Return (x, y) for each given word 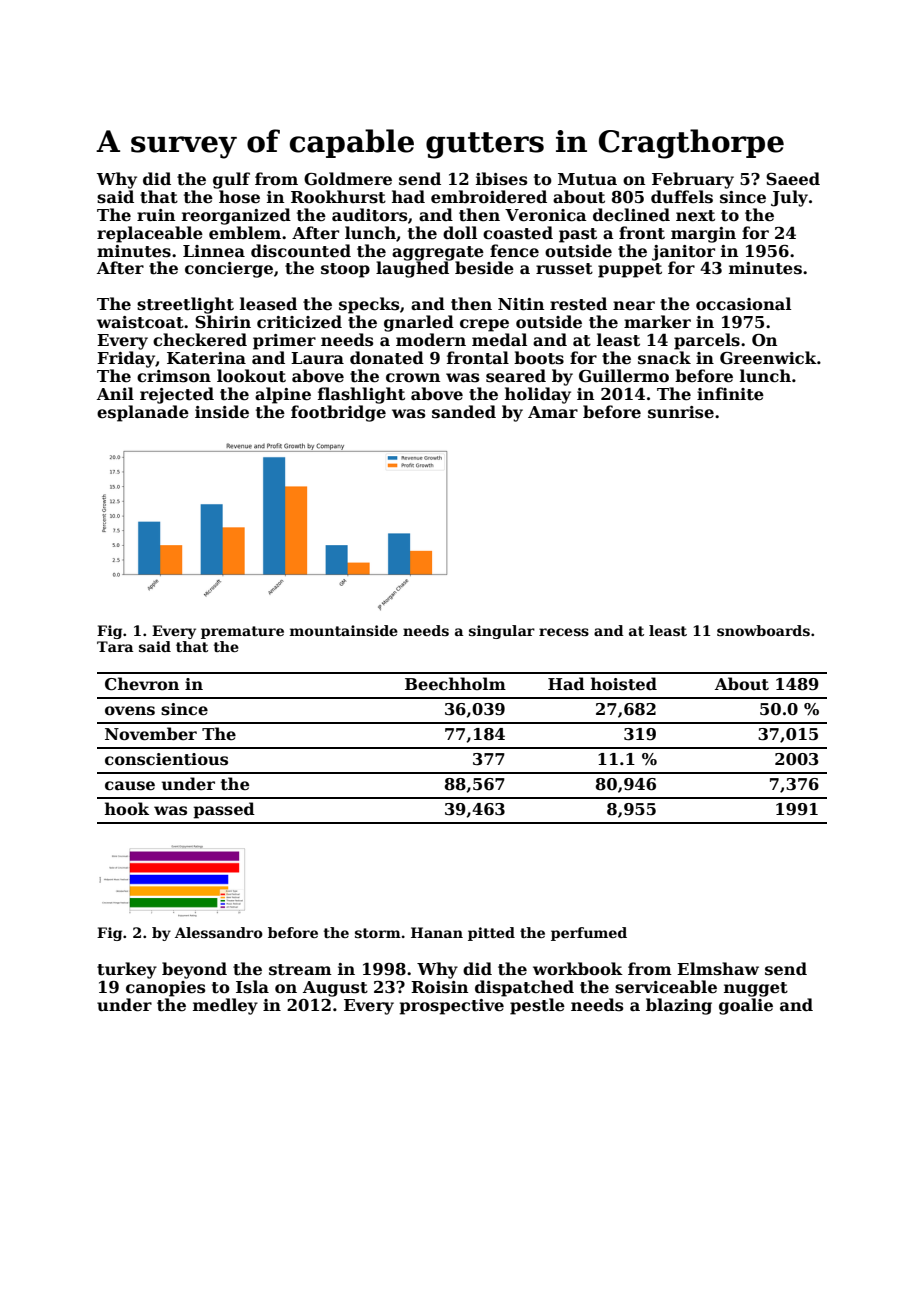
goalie (746, 1006)
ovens (130, 711)
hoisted (624, 684)
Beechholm (455, 684)
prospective (451, 1007)
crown (413, 378)
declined (631, 215)
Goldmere (348, 179)
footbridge (338, 413)
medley (225, 1006)
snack (664, 358)
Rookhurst (338, 197)
